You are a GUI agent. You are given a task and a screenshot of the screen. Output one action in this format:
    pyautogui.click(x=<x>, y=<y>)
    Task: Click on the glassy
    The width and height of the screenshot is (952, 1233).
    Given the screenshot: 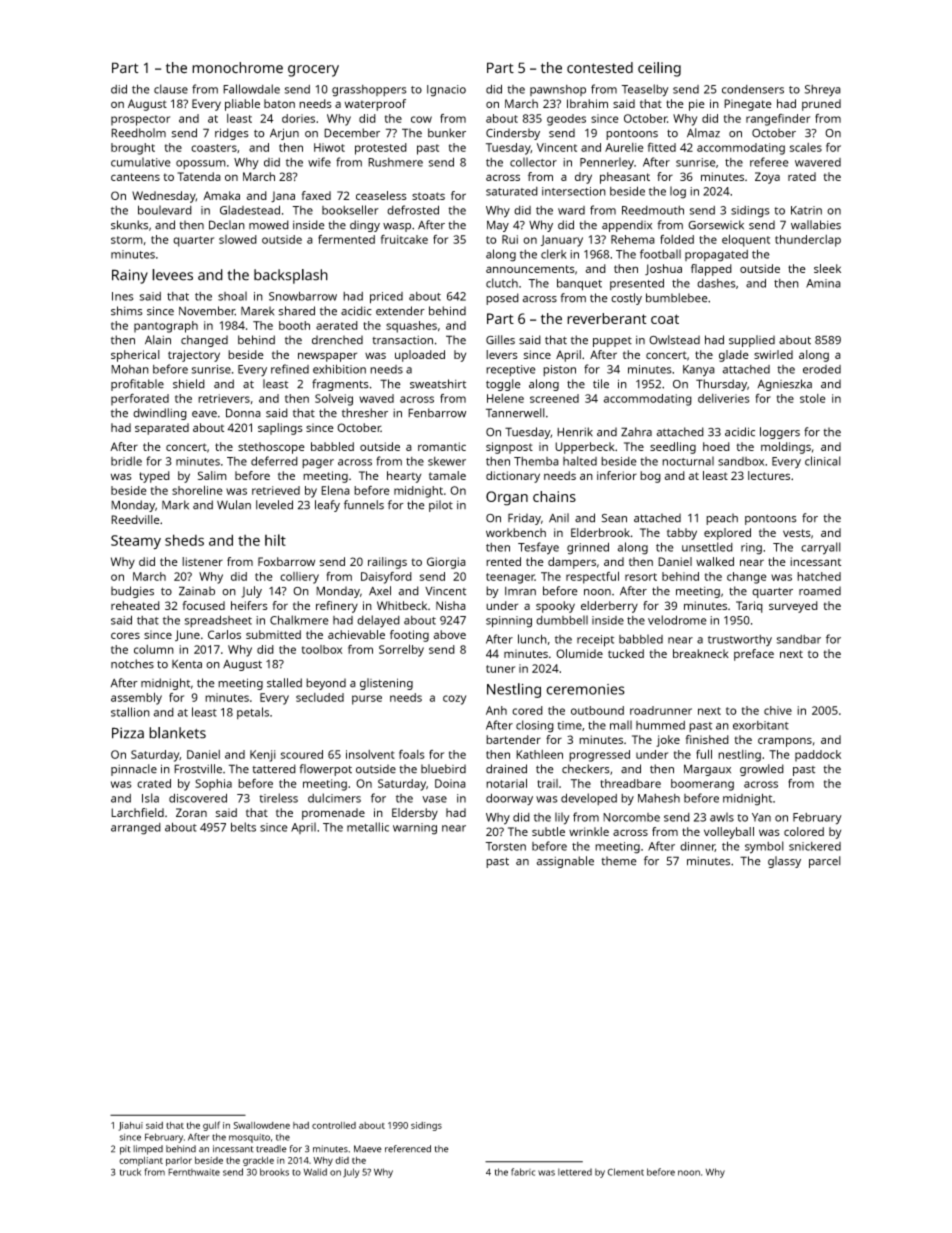 What is the action you would take?
    pyautogui.click(x=784, y=862)
